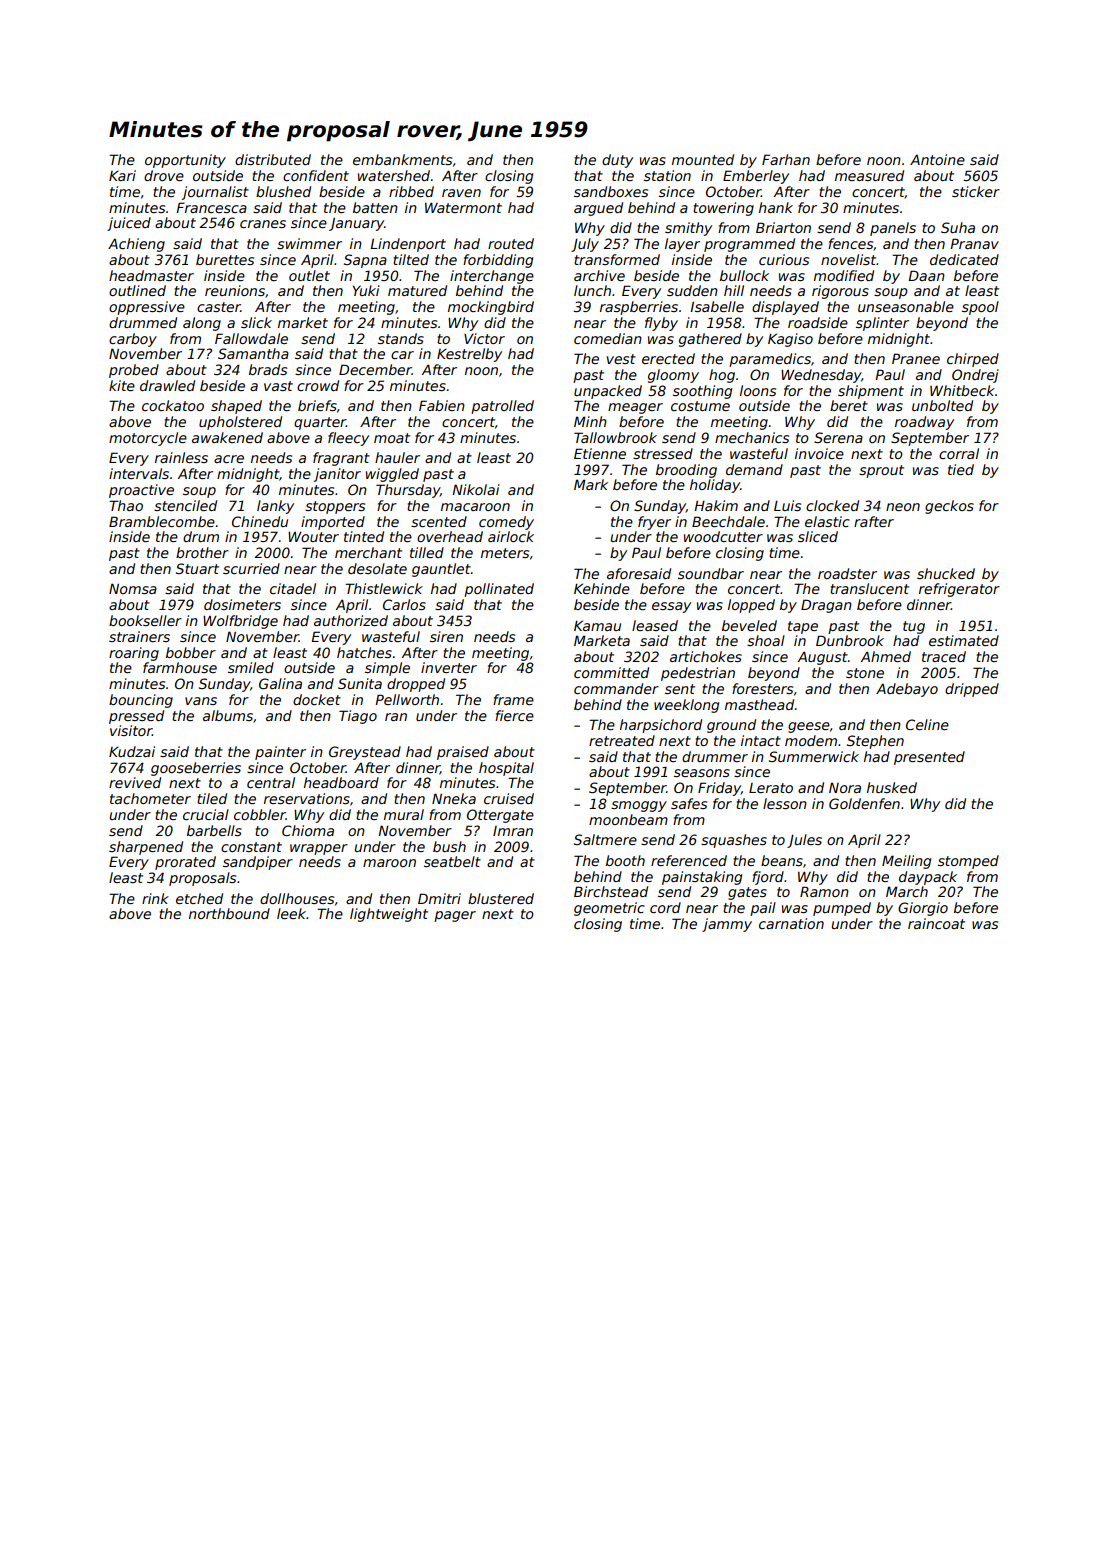  What do you see at coordinates (511, 243) in the screenshot?
I see `routed` at bounding box center [511, 243].
